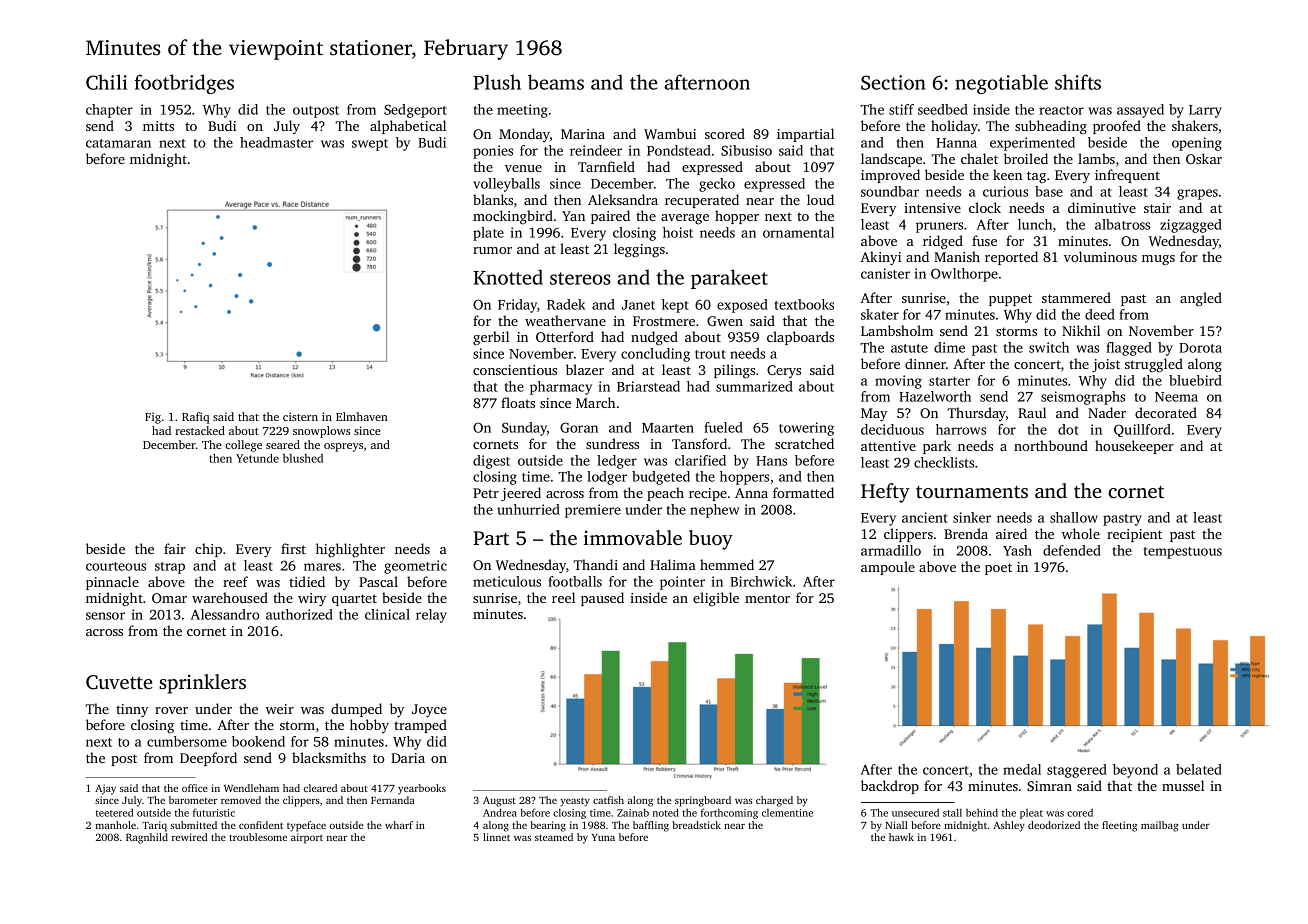 Image resolution: width=1308 pixels, height=924 pixels. What do you see at coordinates (998, 569) in the document?
I see `poet` at bounding box center [998, 569].
